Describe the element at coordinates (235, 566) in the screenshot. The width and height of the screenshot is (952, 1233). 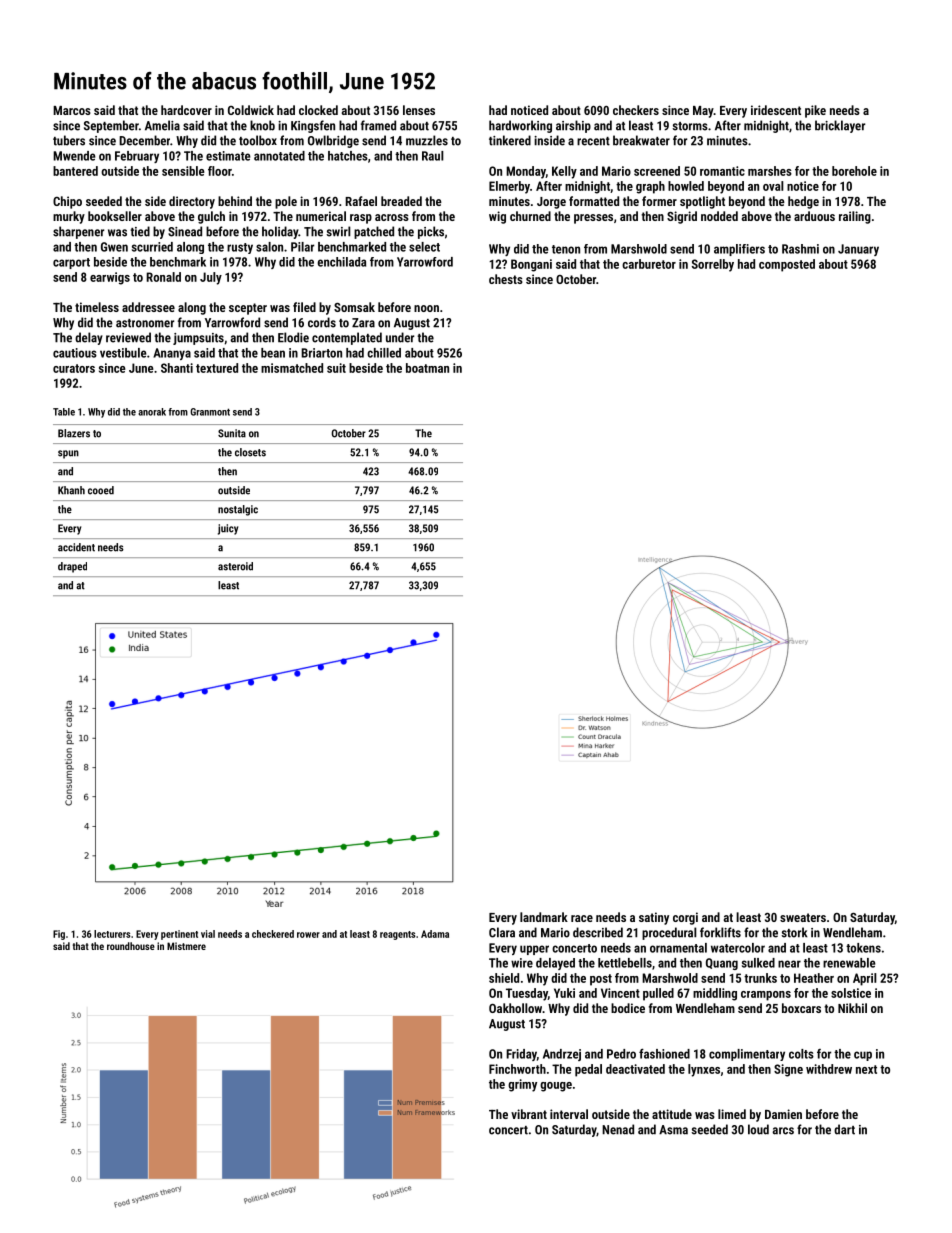
I see `asteroid` at that location.
